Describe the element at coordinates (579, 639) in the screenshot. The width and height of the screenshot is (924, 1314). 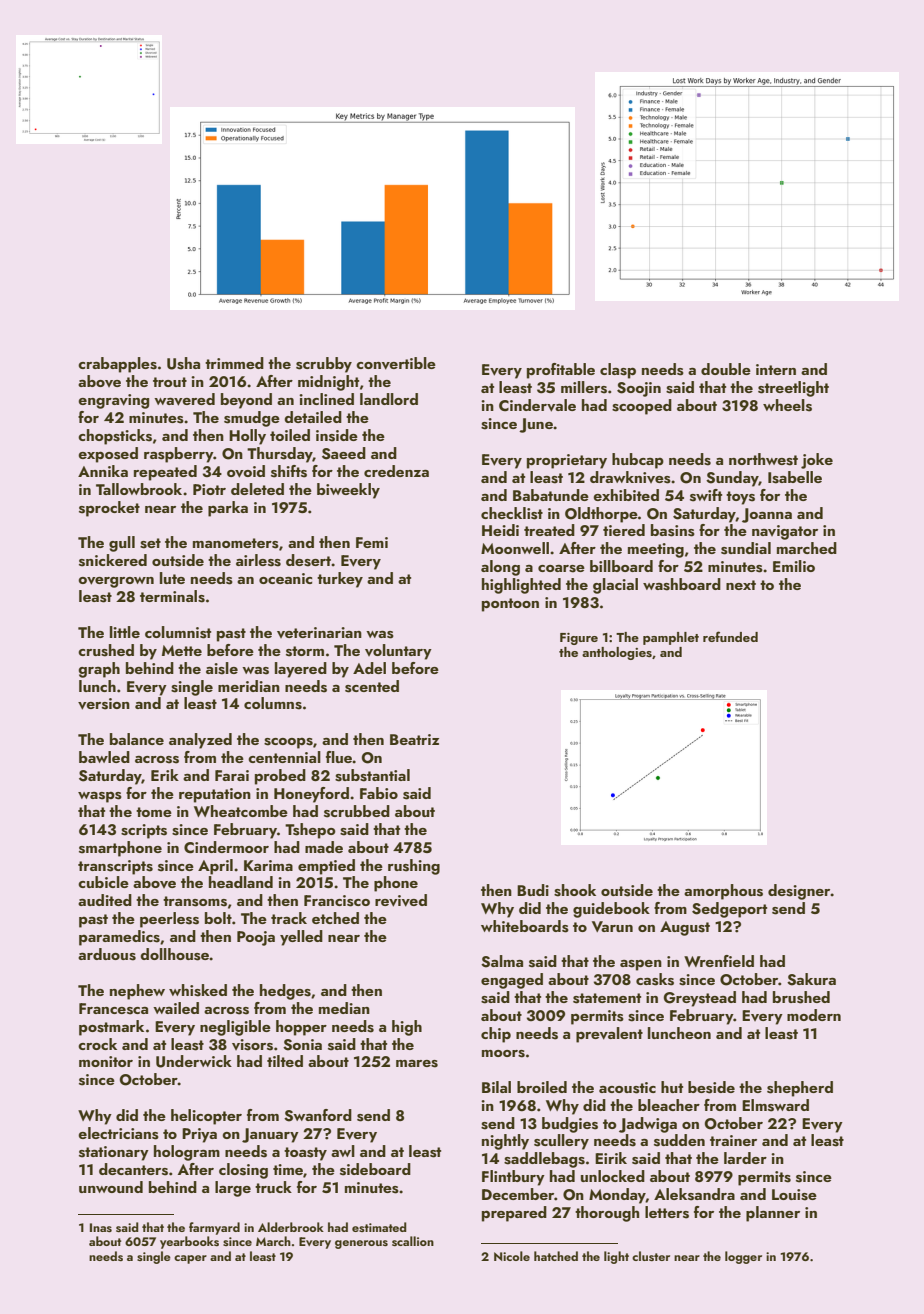
I see `Figure` at that location.
